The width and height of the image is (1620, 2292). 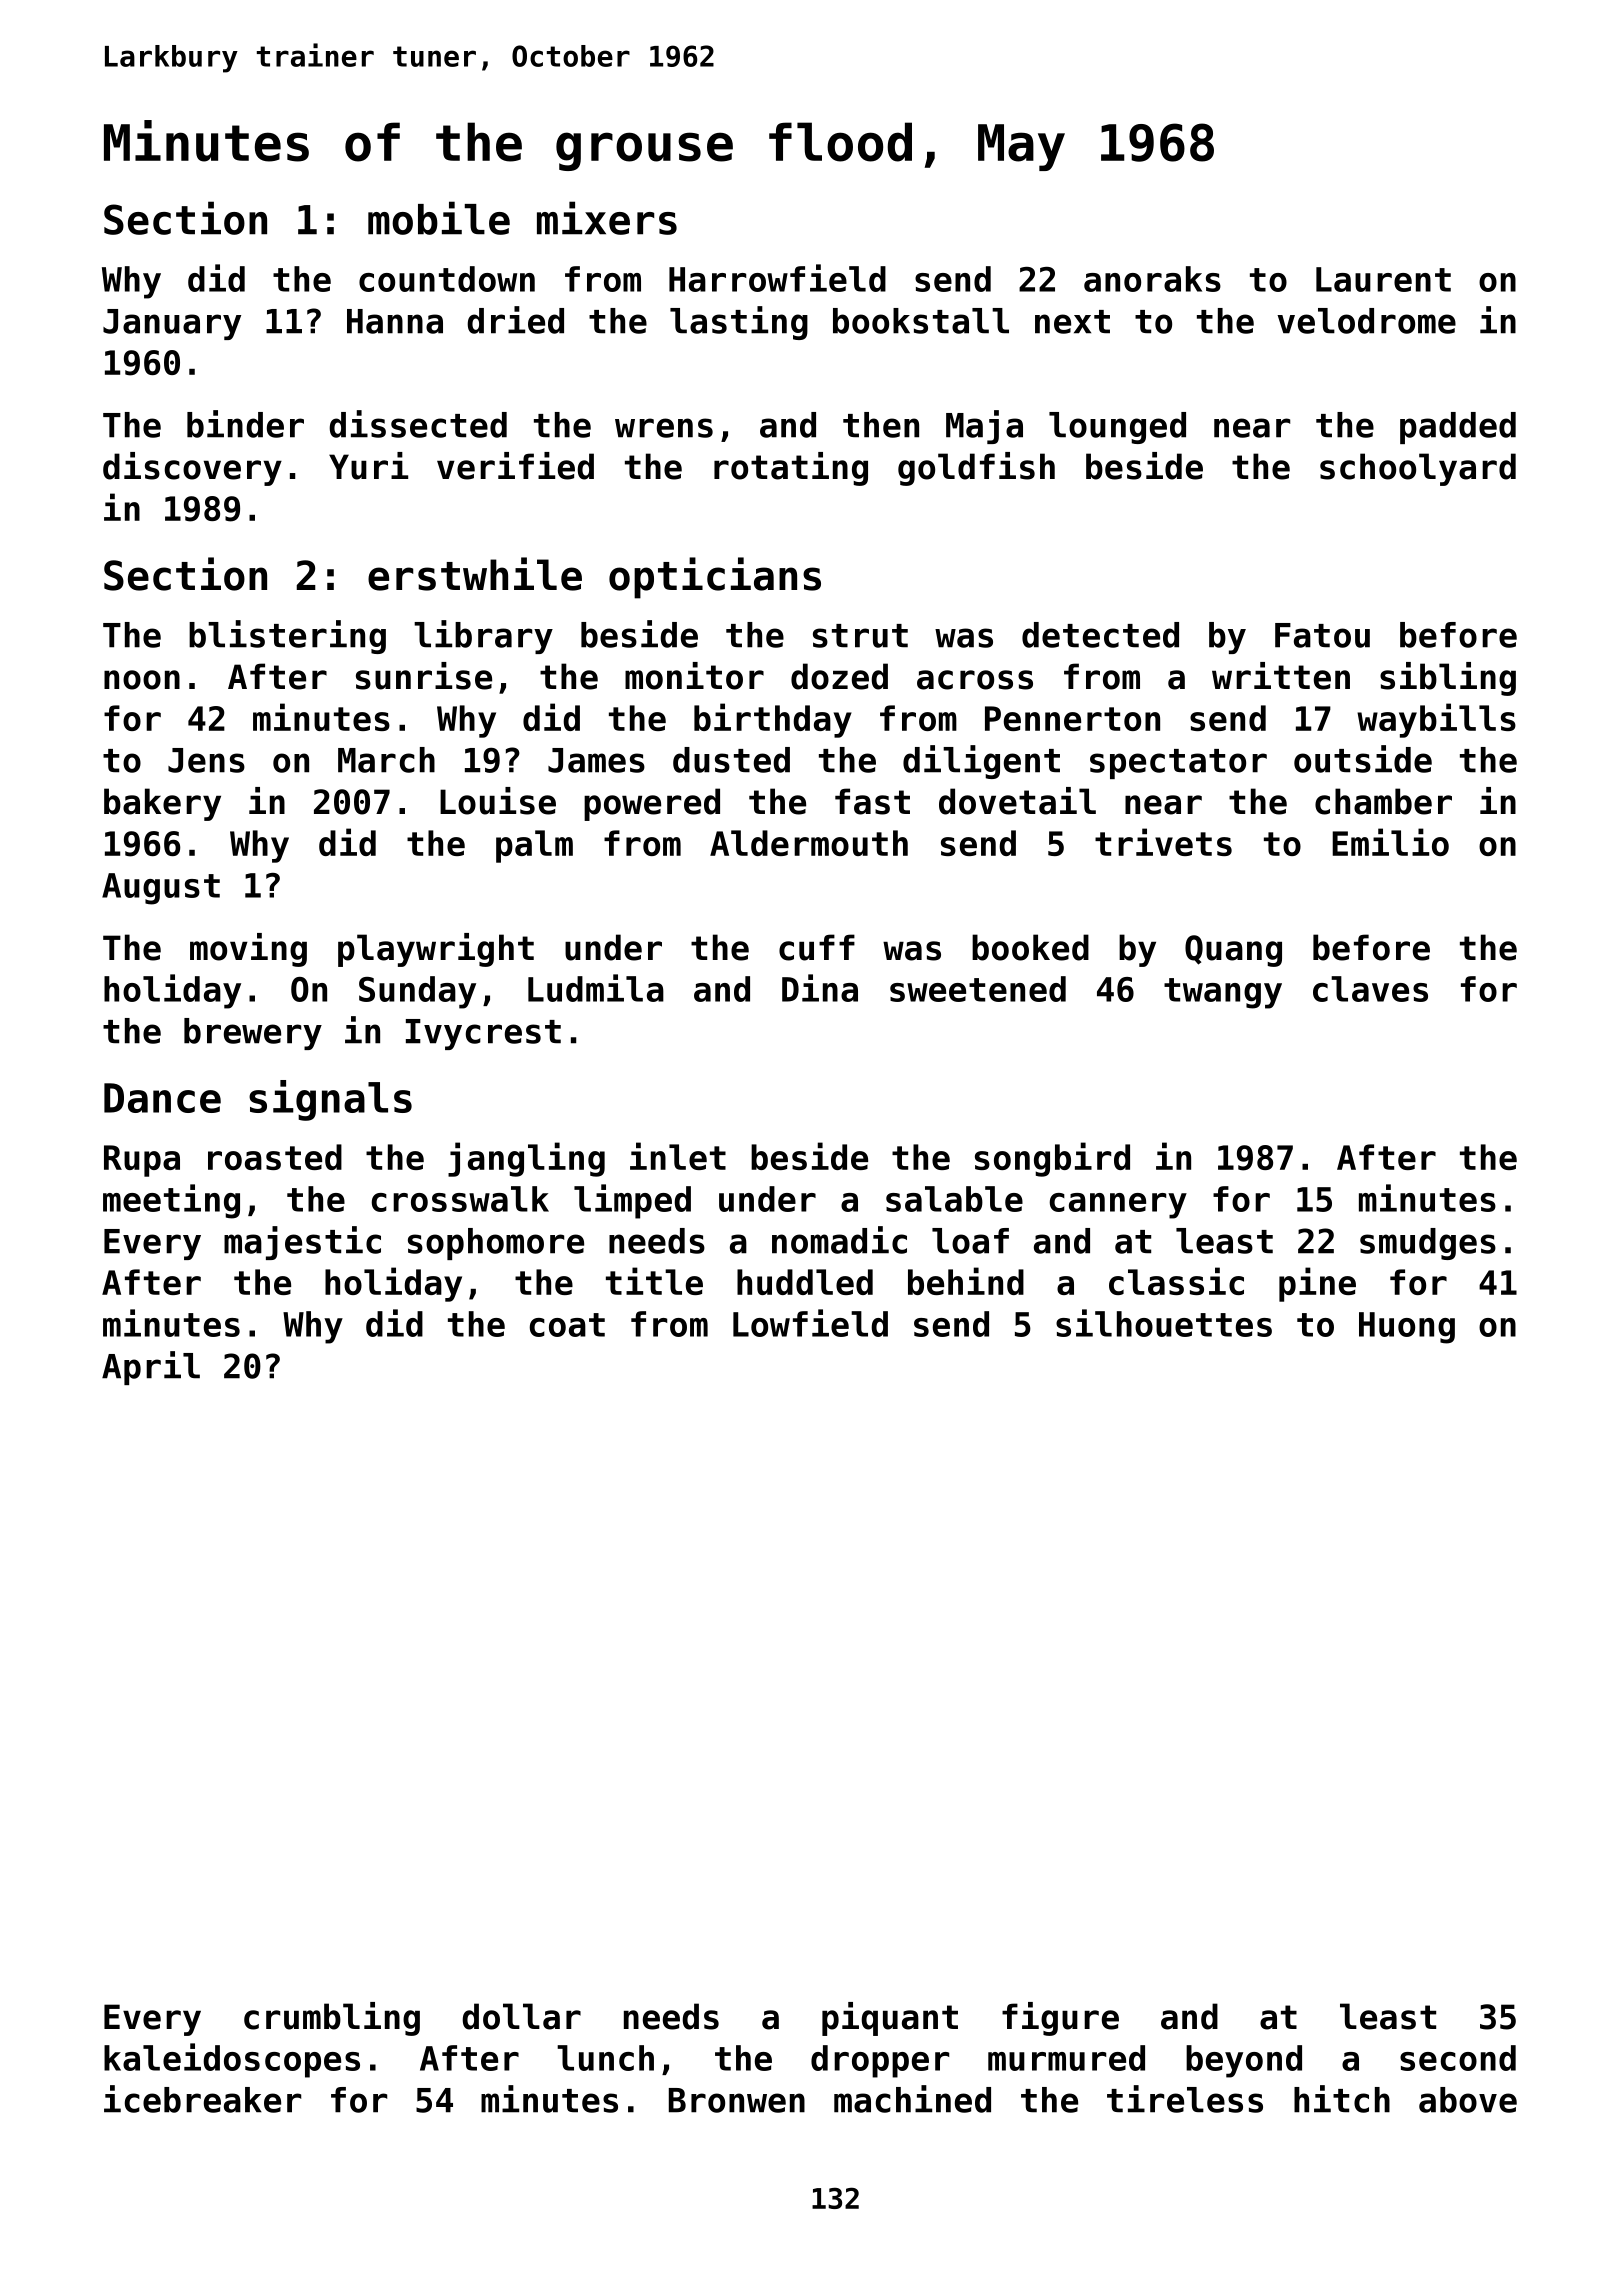 I want to click on January, so click(x=172, y=324).
